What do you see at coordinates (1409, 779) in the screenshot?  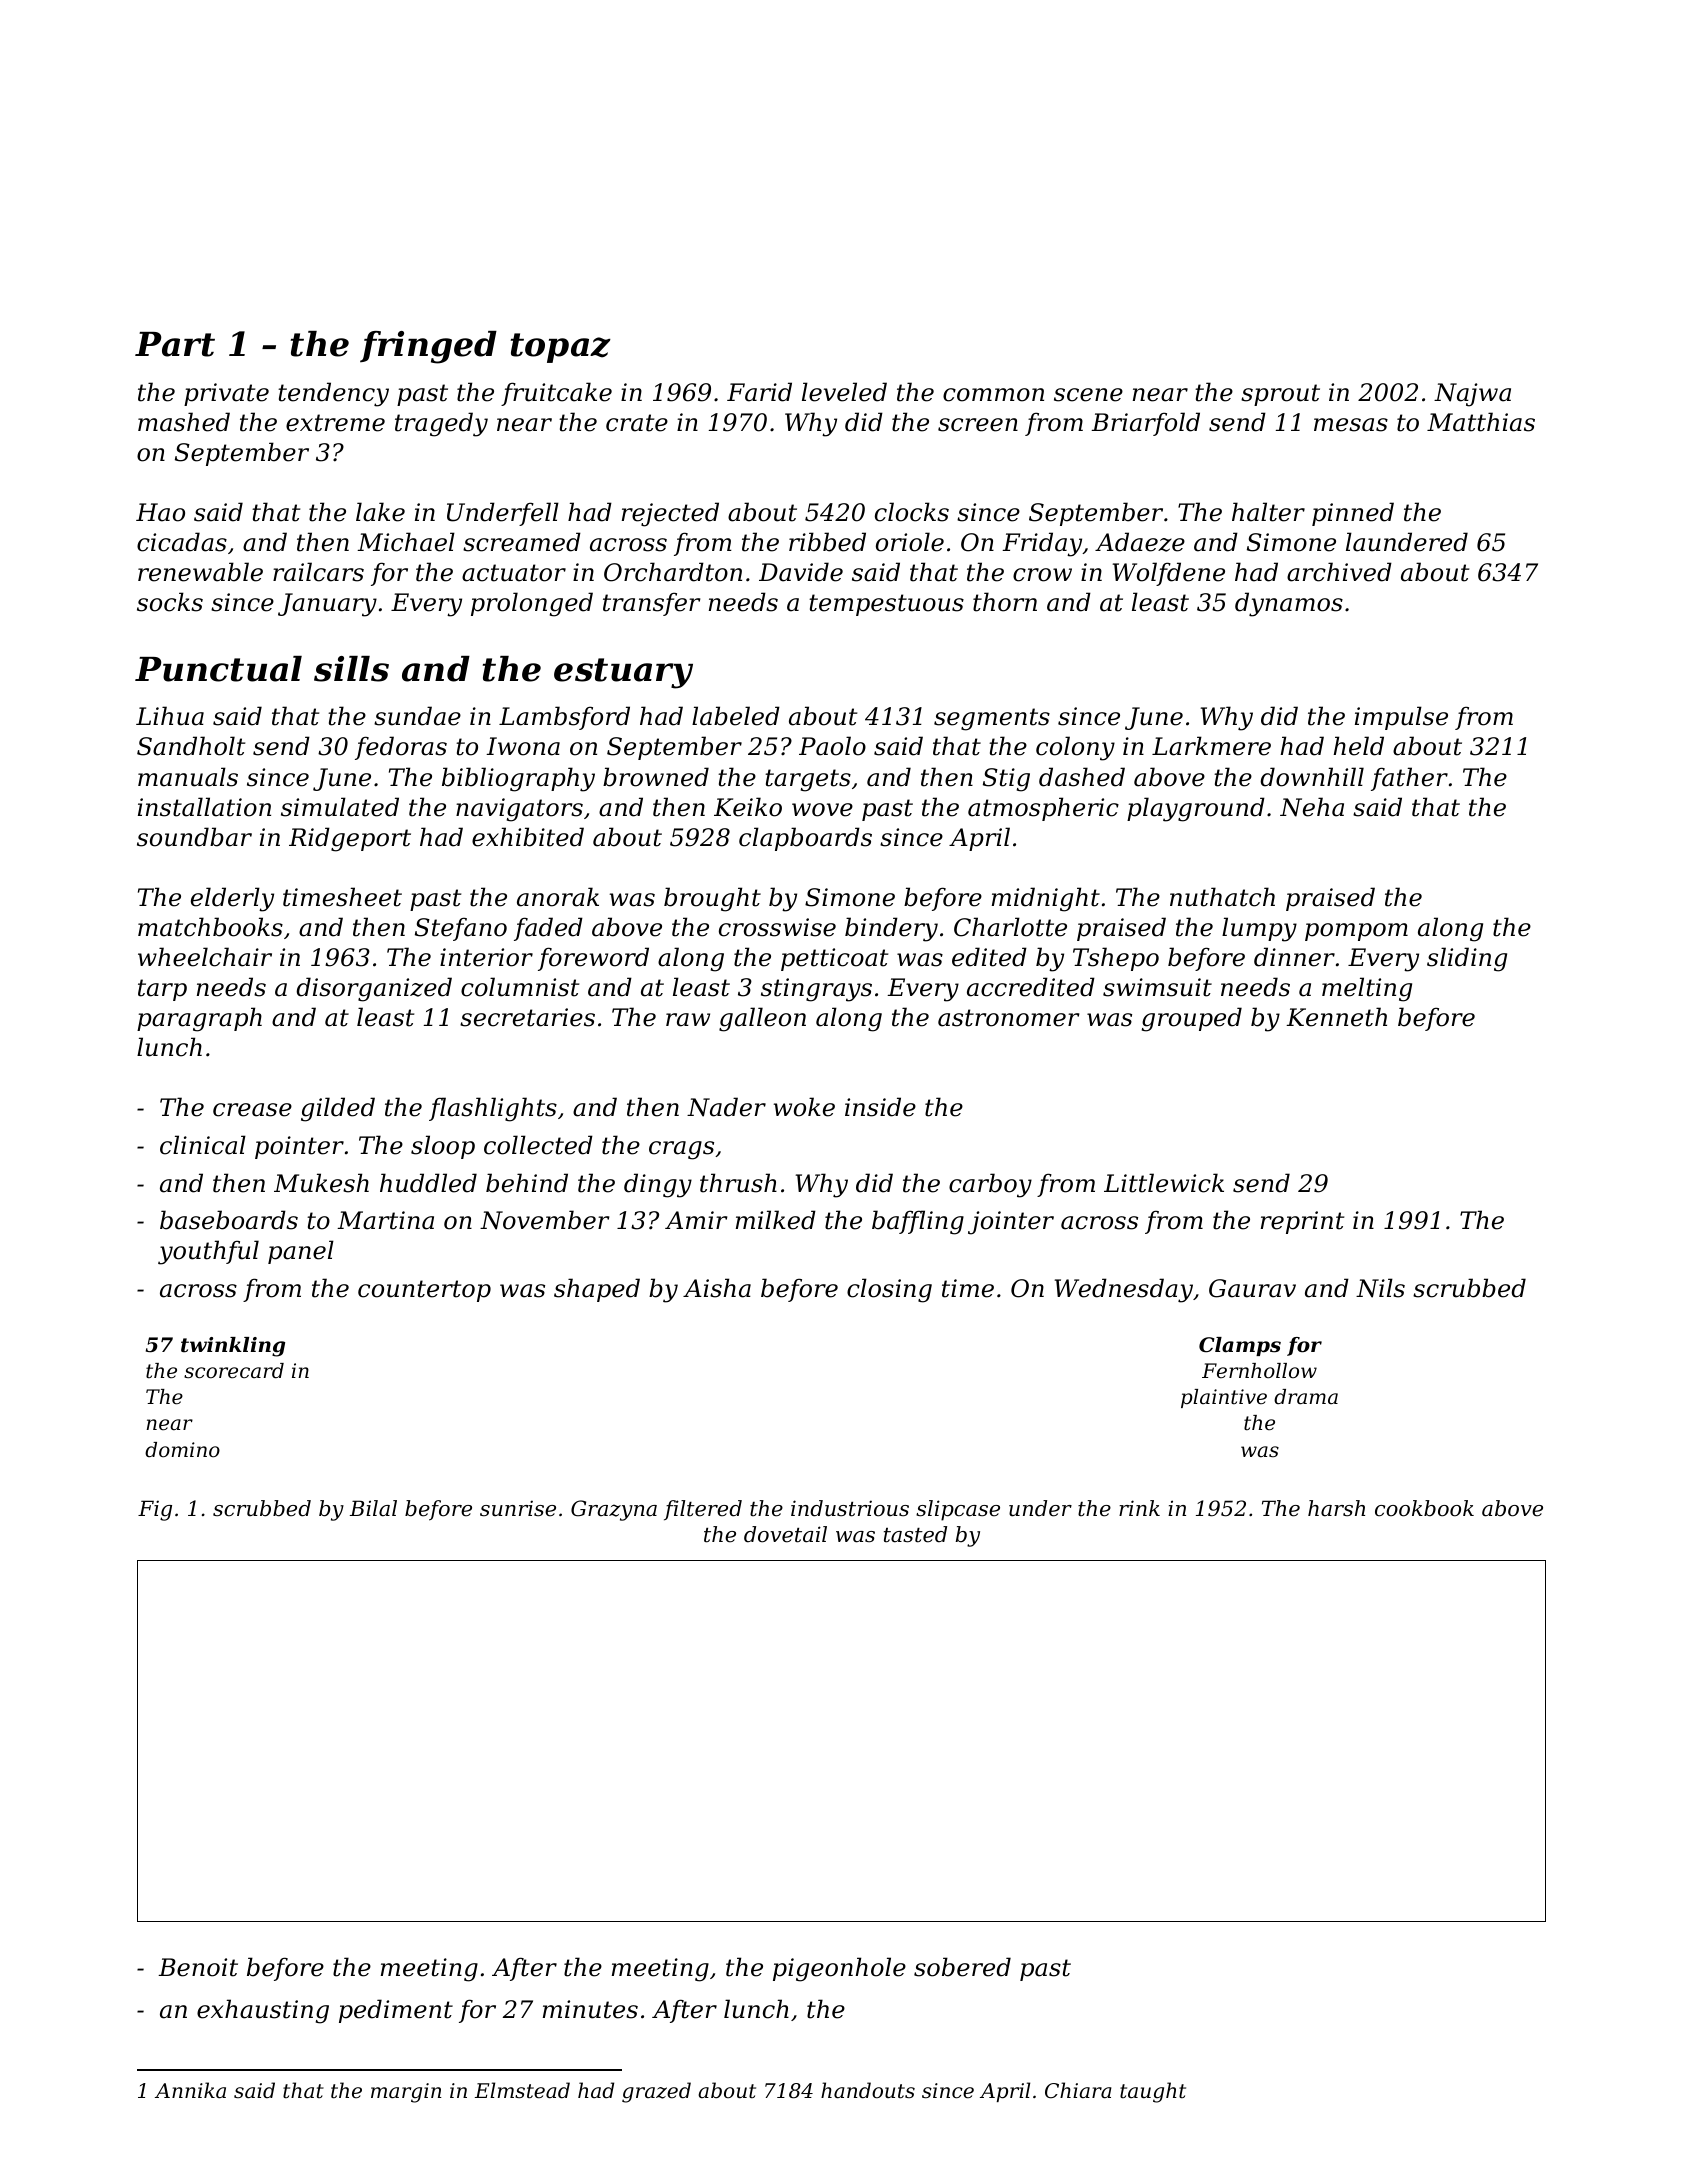 I see `father` at bounding box center [1409, 779].
